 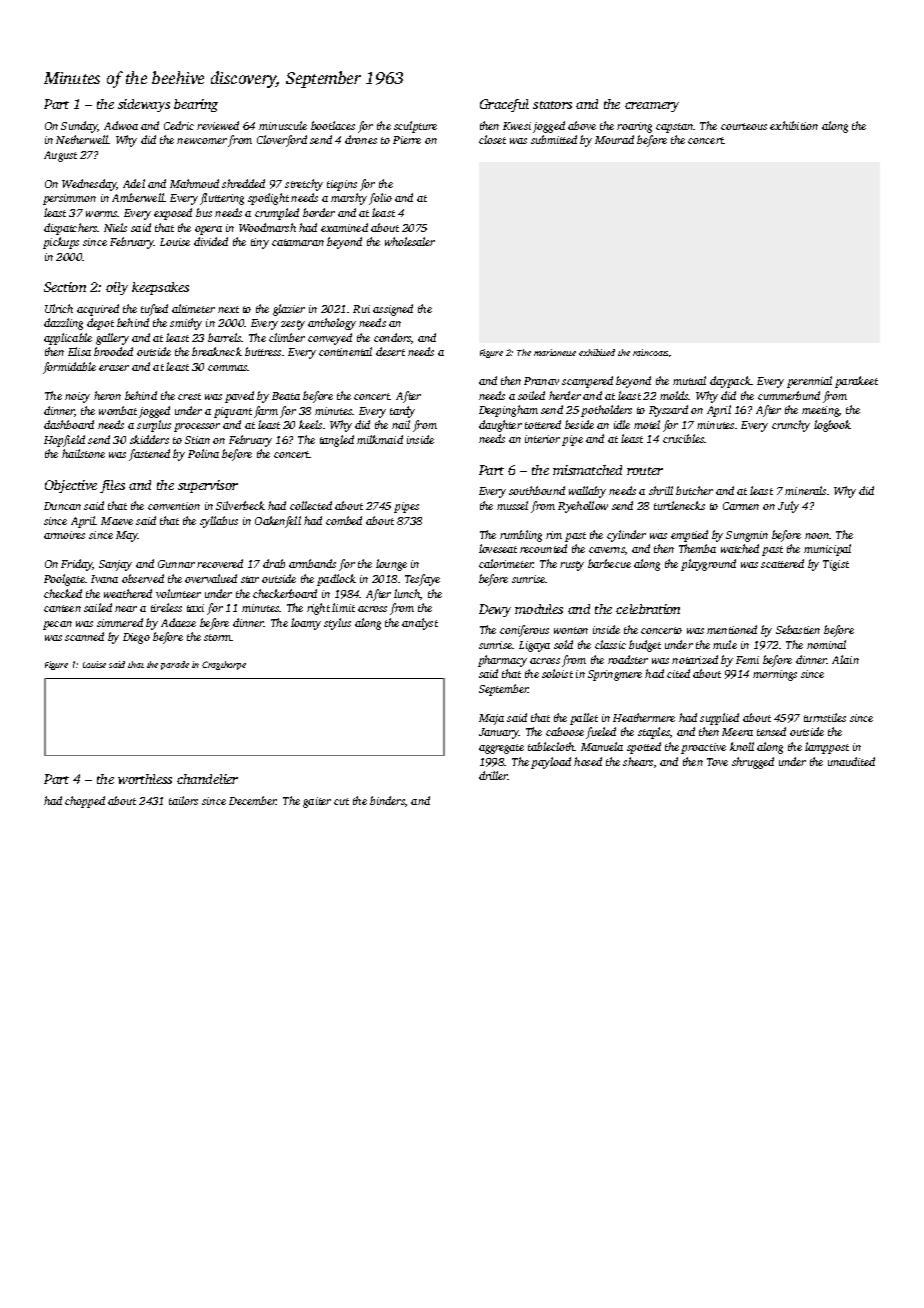 What do you see at coordinates (537, 490) in the image?
I see `southbound` at bounding box center [537, 490].
